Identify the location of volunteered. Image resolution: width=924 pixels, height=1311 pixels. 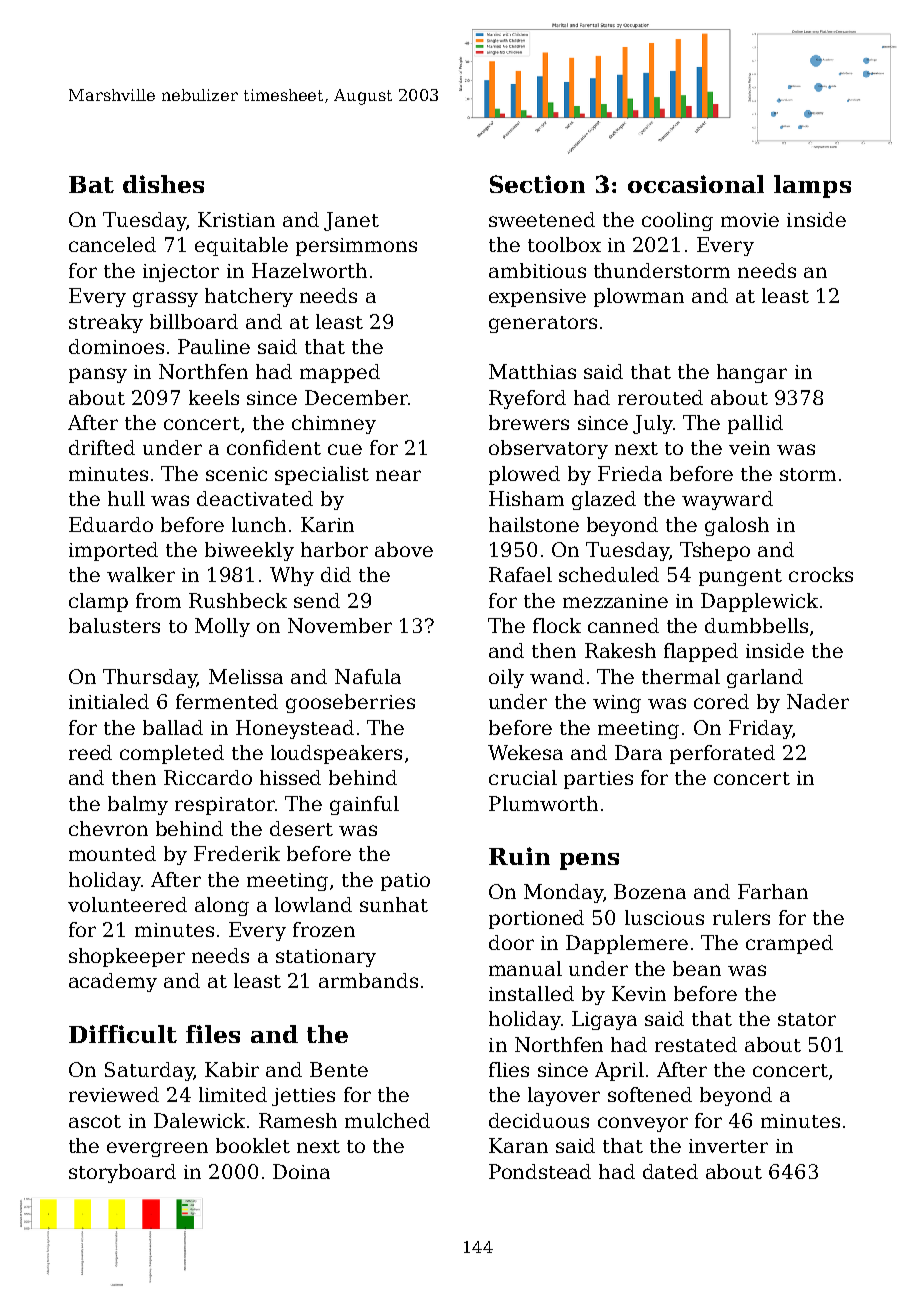
(127, 904).
